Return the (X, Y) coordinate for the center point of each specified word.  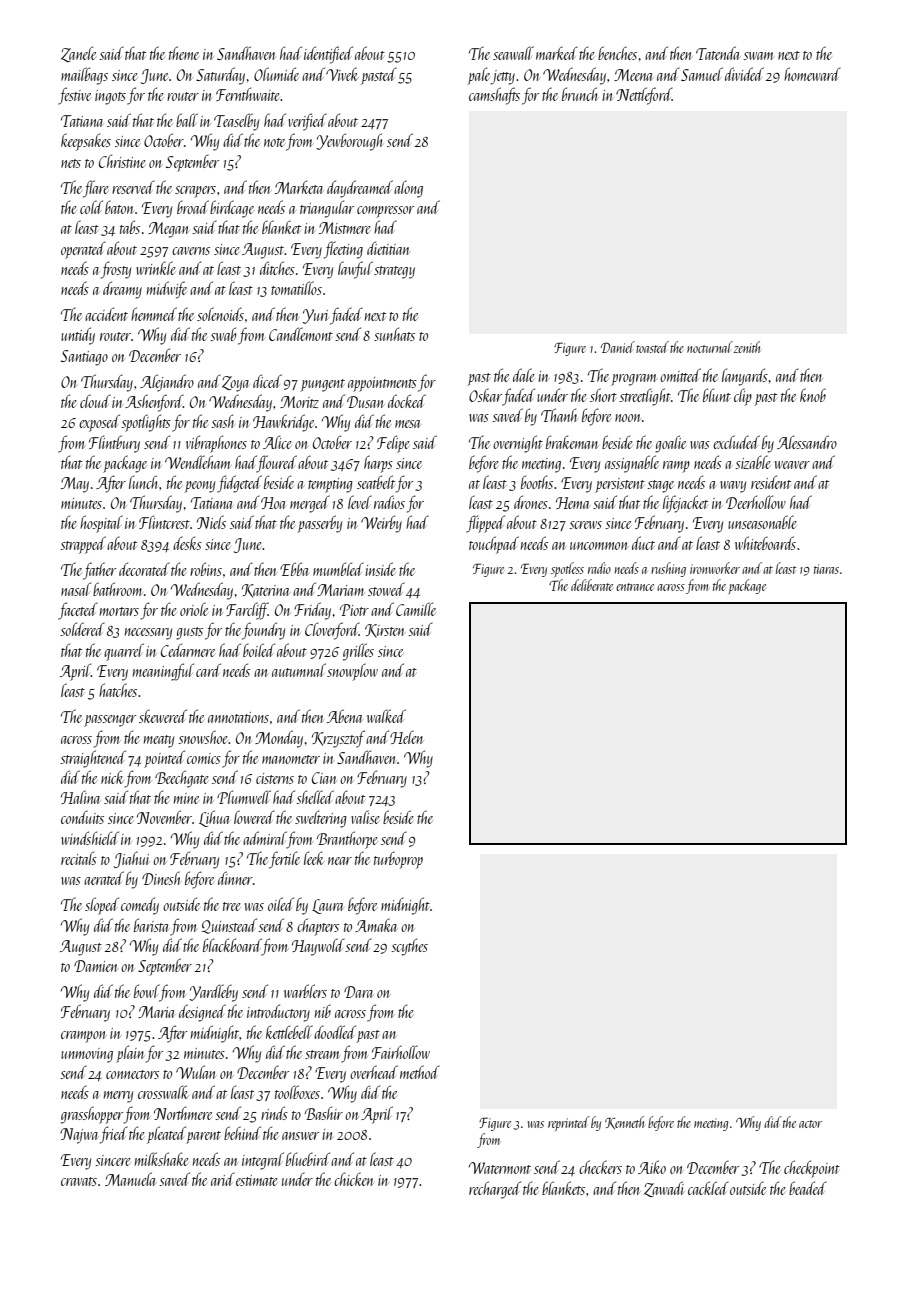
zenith (747, 347)
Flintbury (114, 444)
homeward (812, 74)
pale (479, 76)
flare (96, 189)
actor (810, 1124)
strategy (394, 272)
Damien (96, 966)
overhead (374, 1072)
